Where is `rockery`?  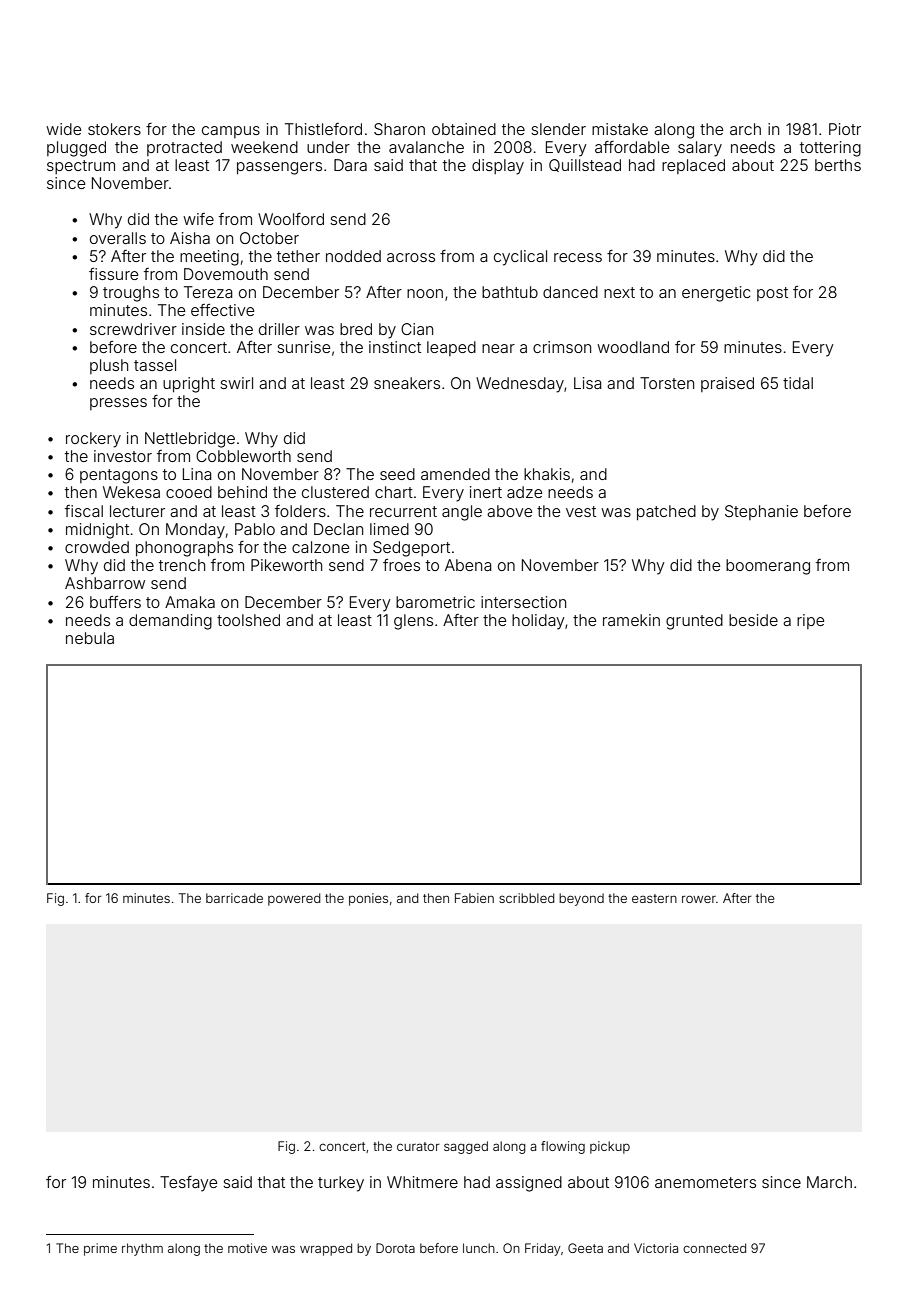
rockery is located at coordinates (93, 440).
